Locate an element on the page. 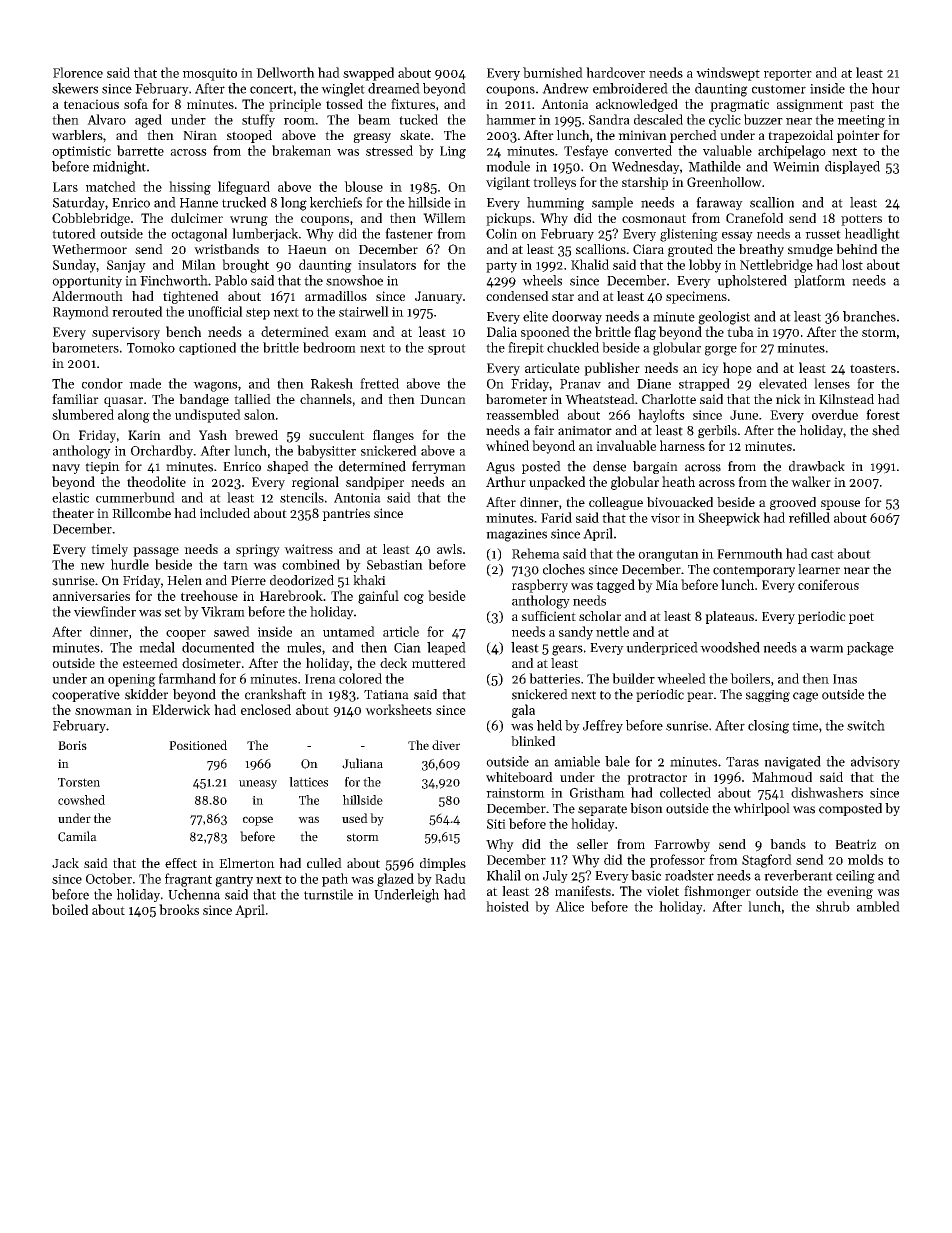 Image resolution: width=952 pixels, height=1233 pixels. Andrew is located at coordinates (565, 88).
